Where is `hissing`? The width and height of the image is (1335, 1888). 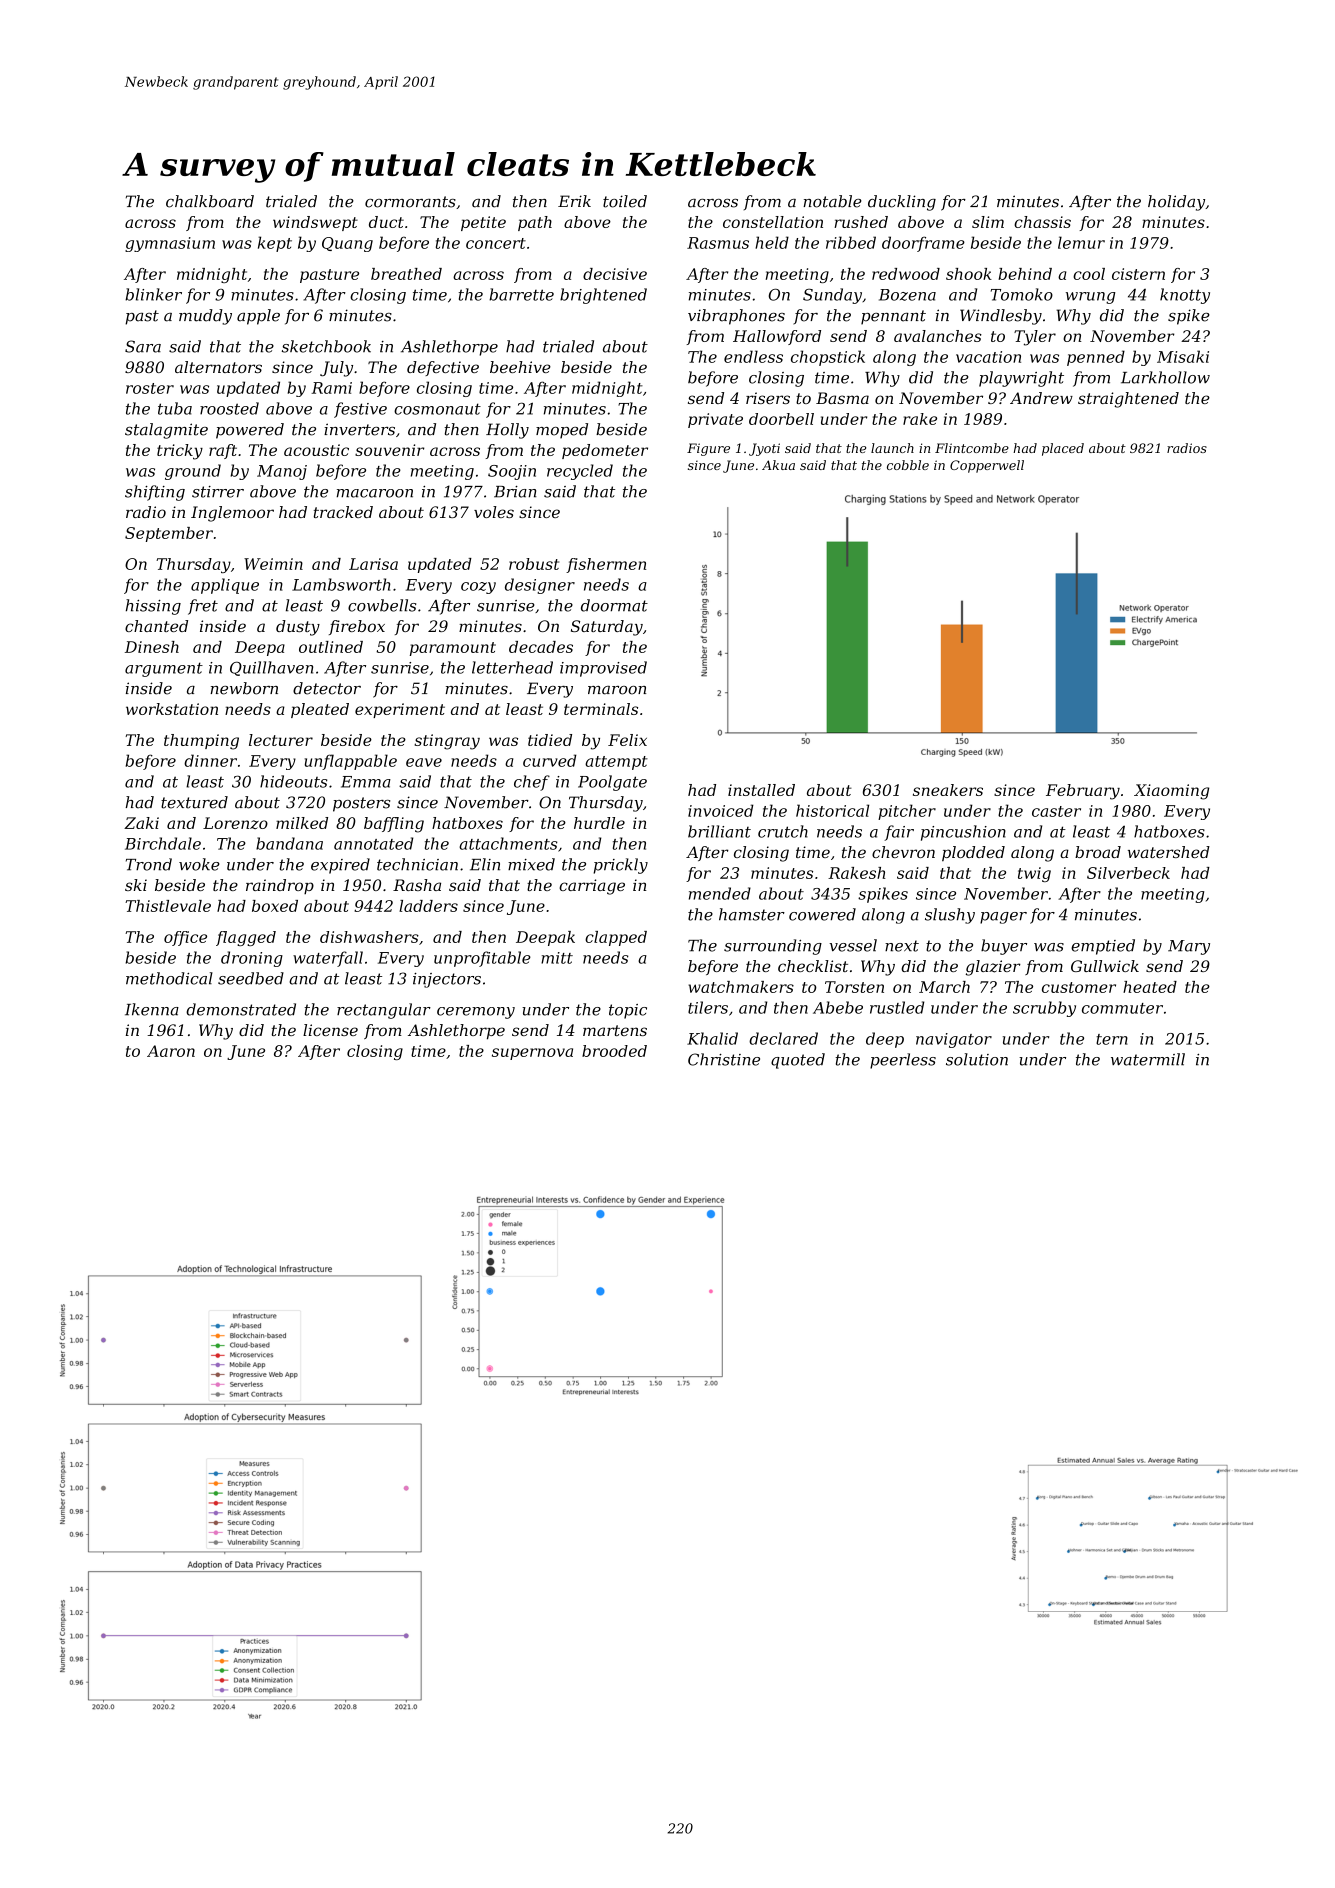 hissing is located at coordinates (153, 607).
